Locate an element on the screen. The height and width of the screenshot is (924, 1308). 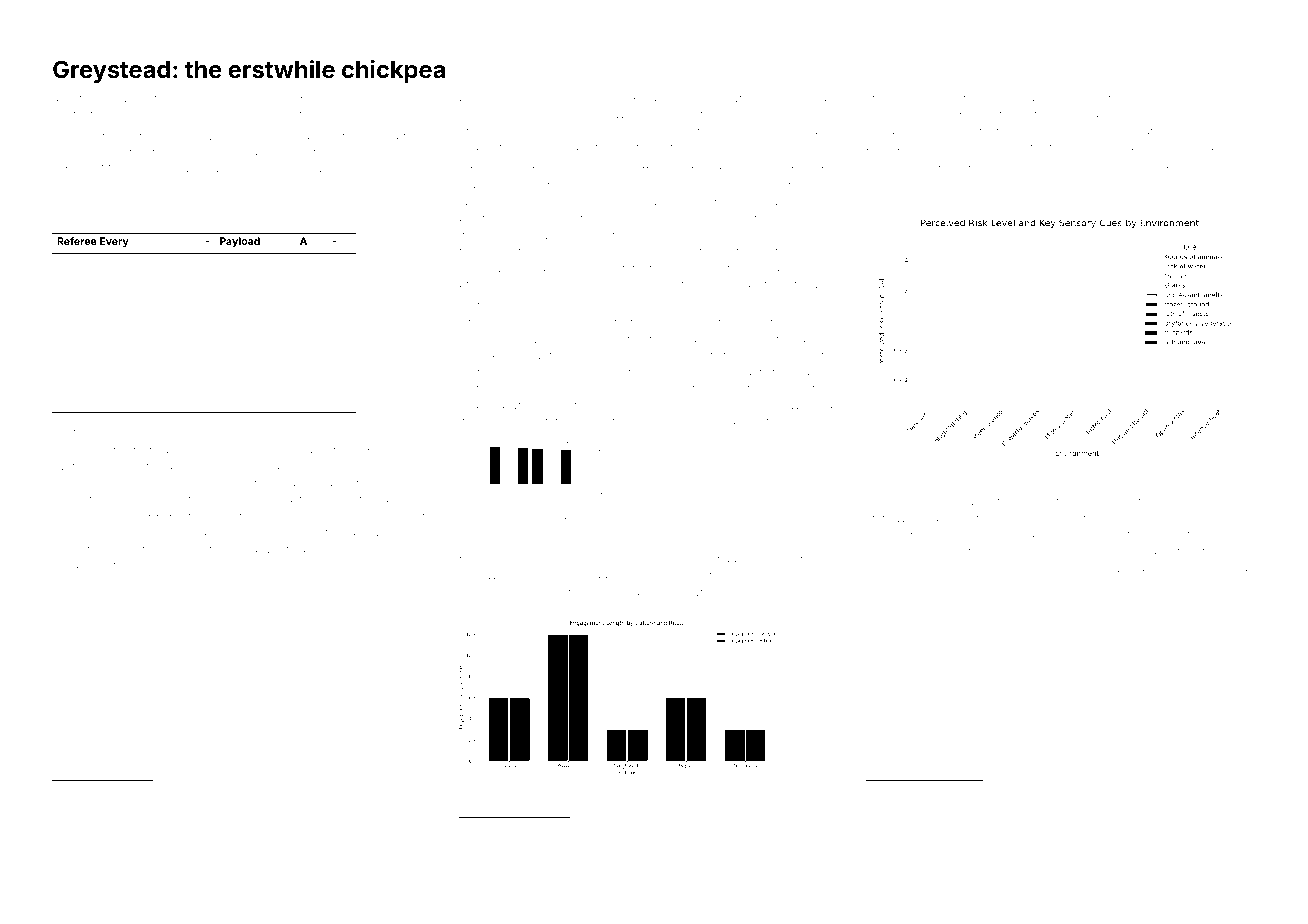
invoiced is located at coordinates (273, 483).
